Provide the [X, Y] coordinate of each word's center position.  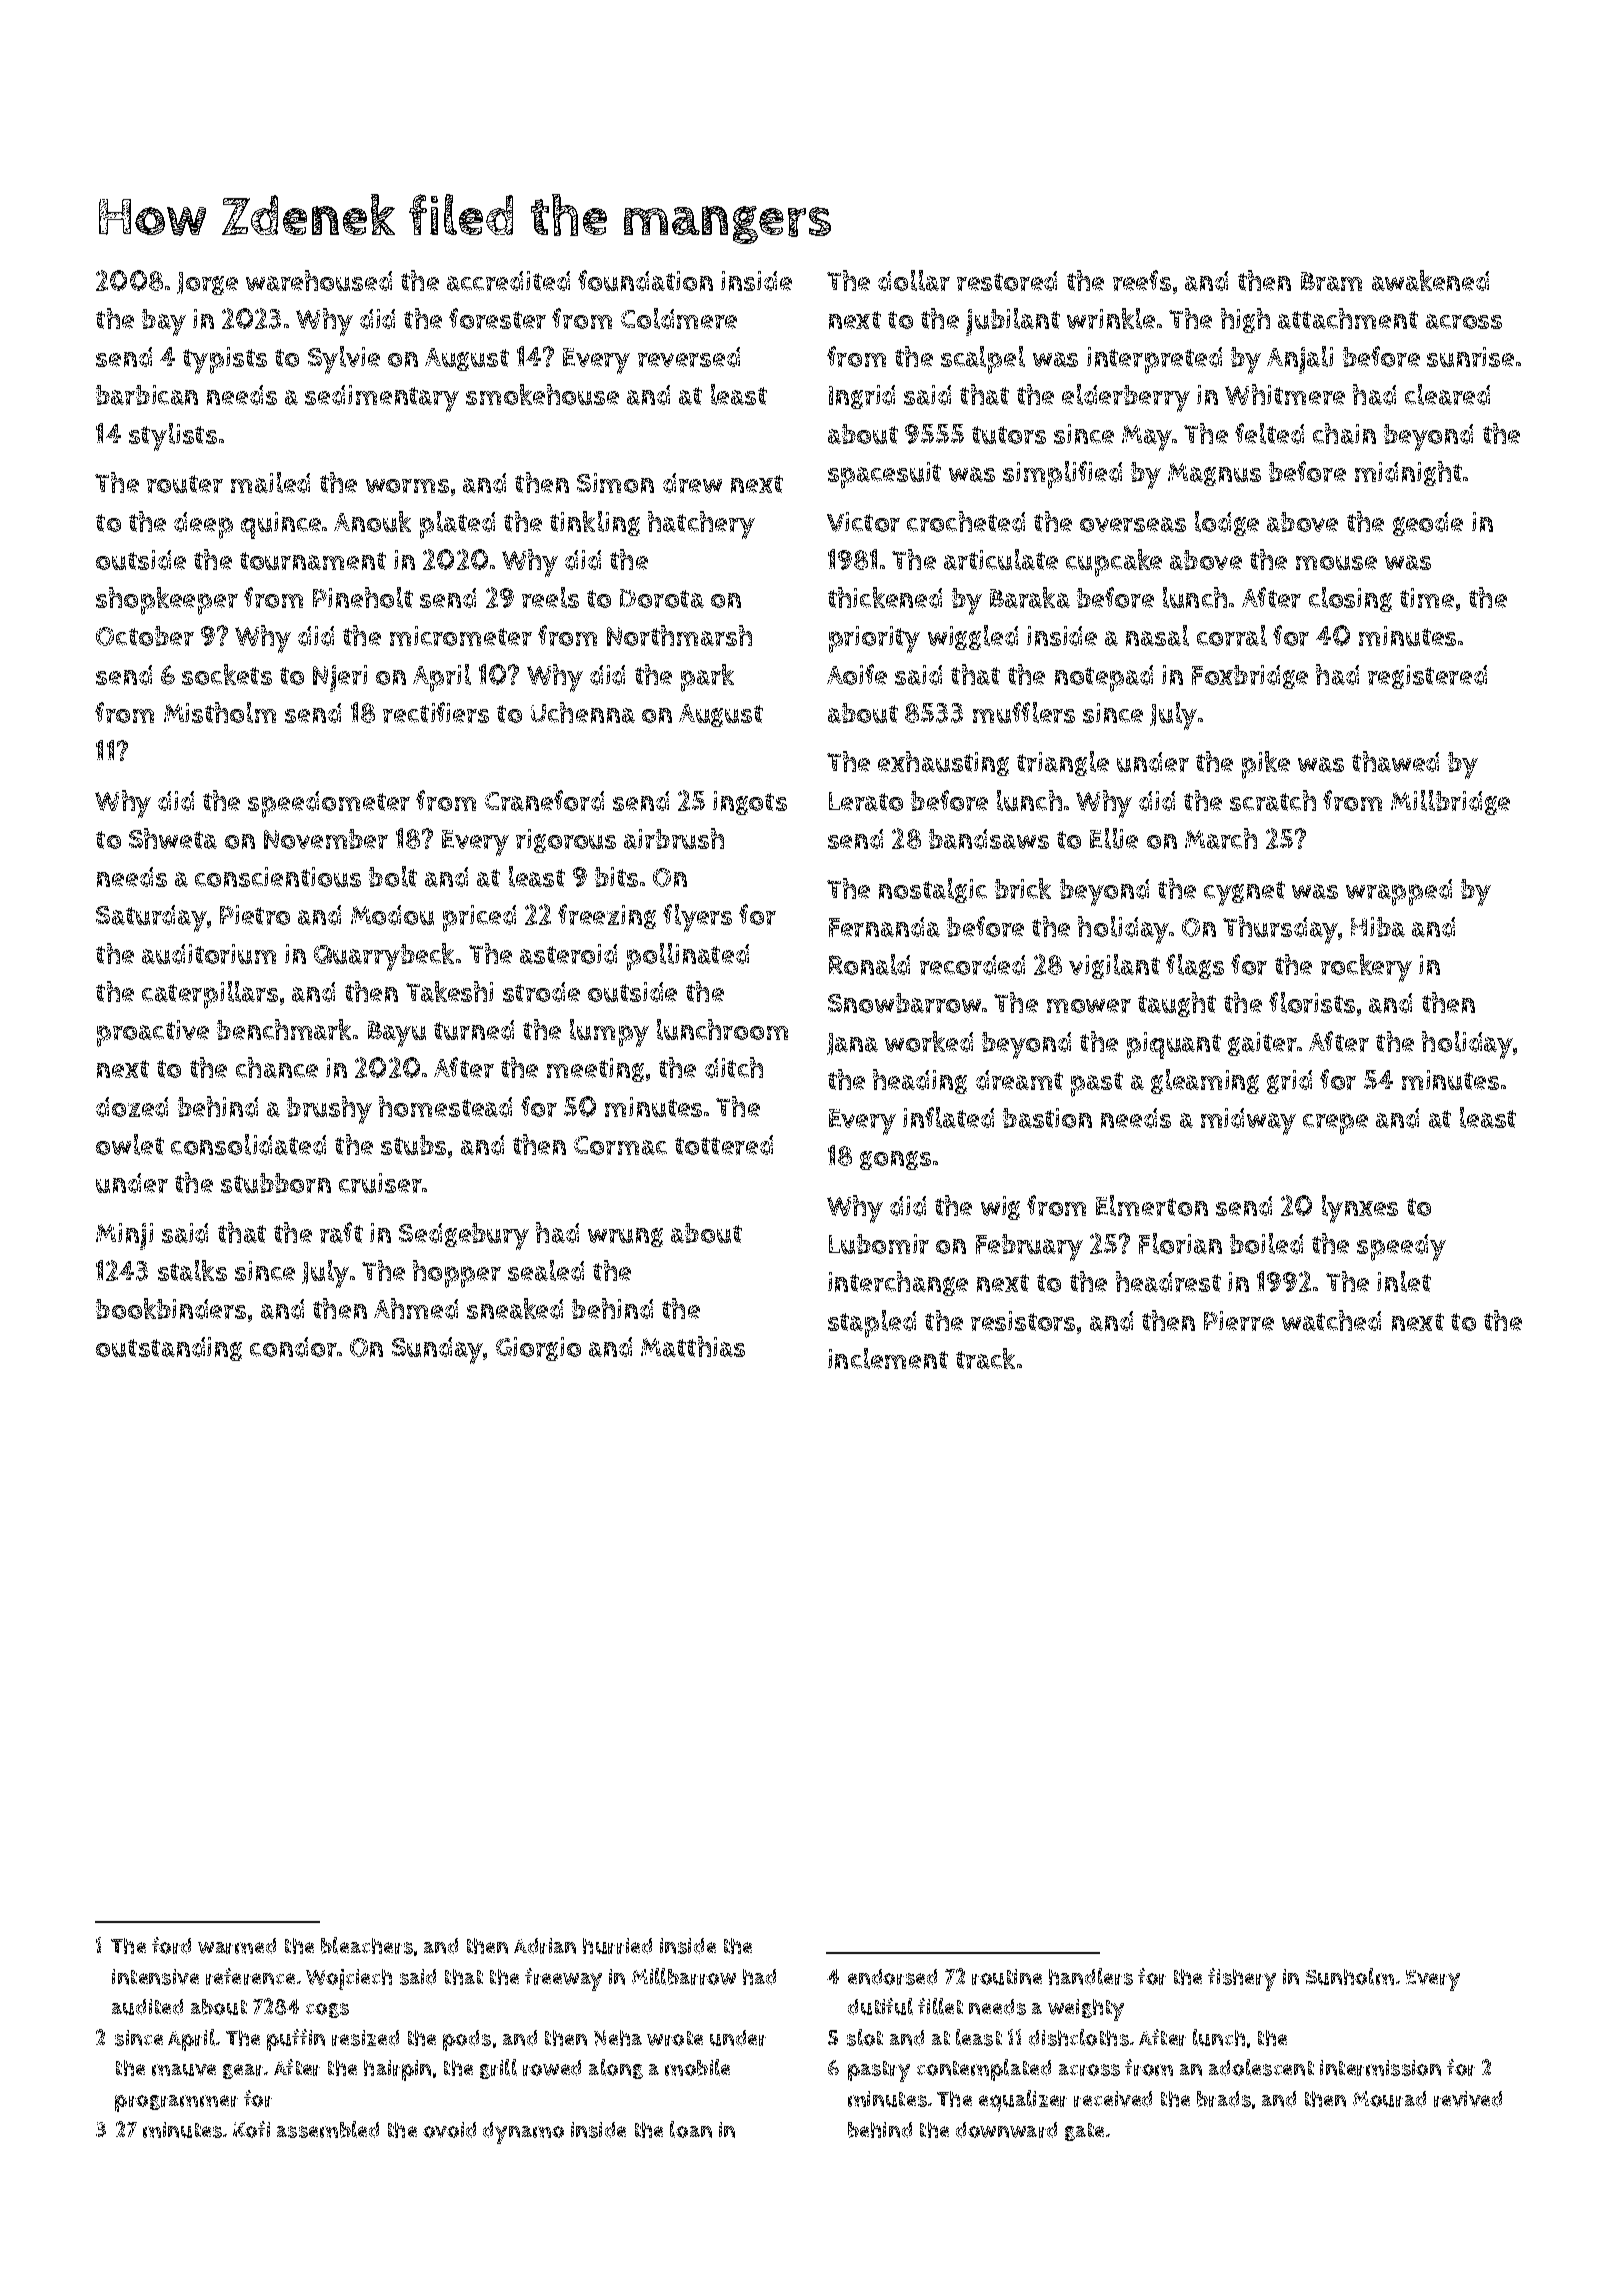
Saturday [151, 918]
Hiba [1378, 927]
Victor [863, 522]
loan [691, 2129]
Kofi [251, 2129]
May [1147, 438]
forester [497, 318]
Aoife [857, 674]
